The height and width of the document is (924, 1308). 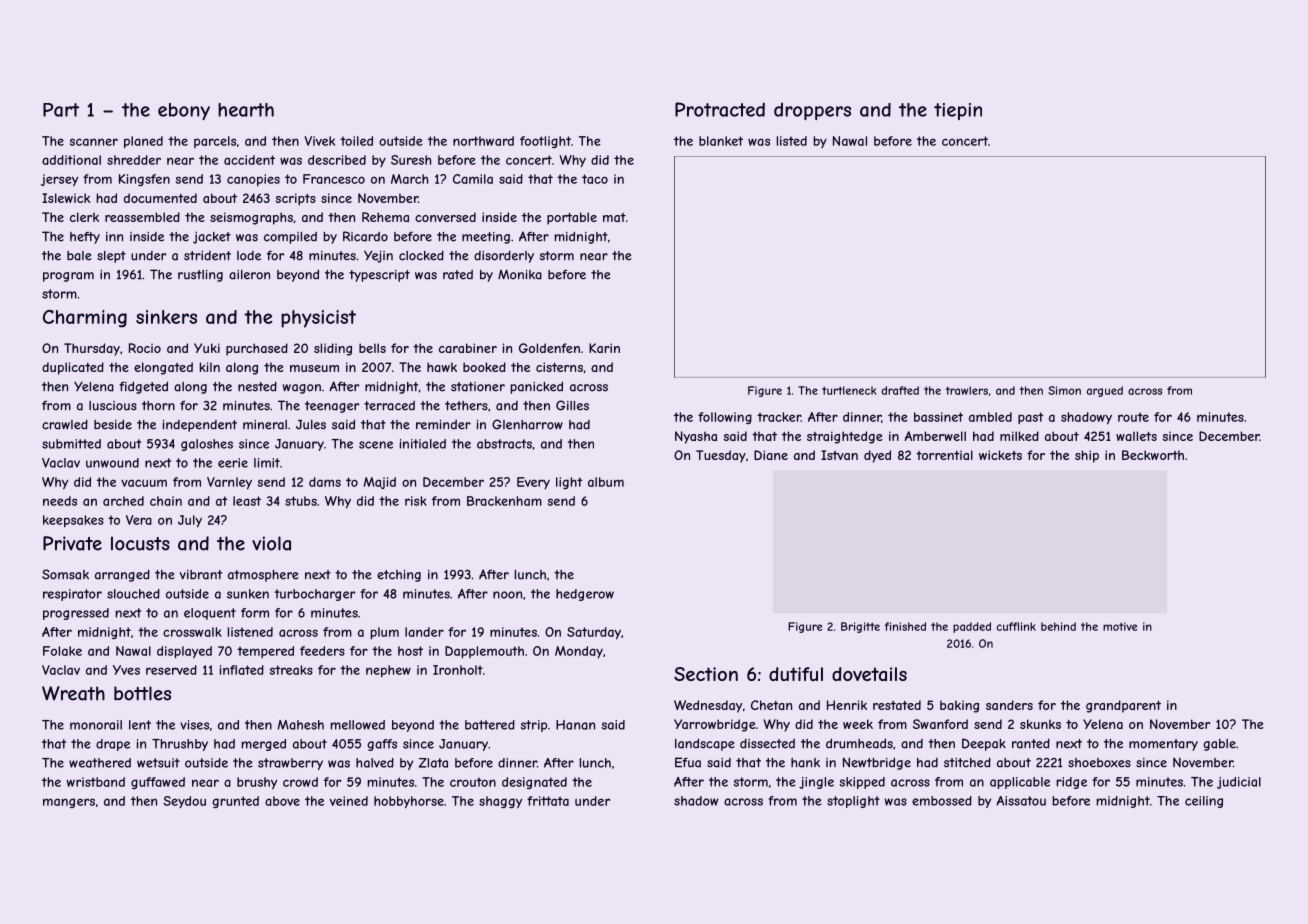 I want to click on cufflink, so click(x=1016, y=626).
